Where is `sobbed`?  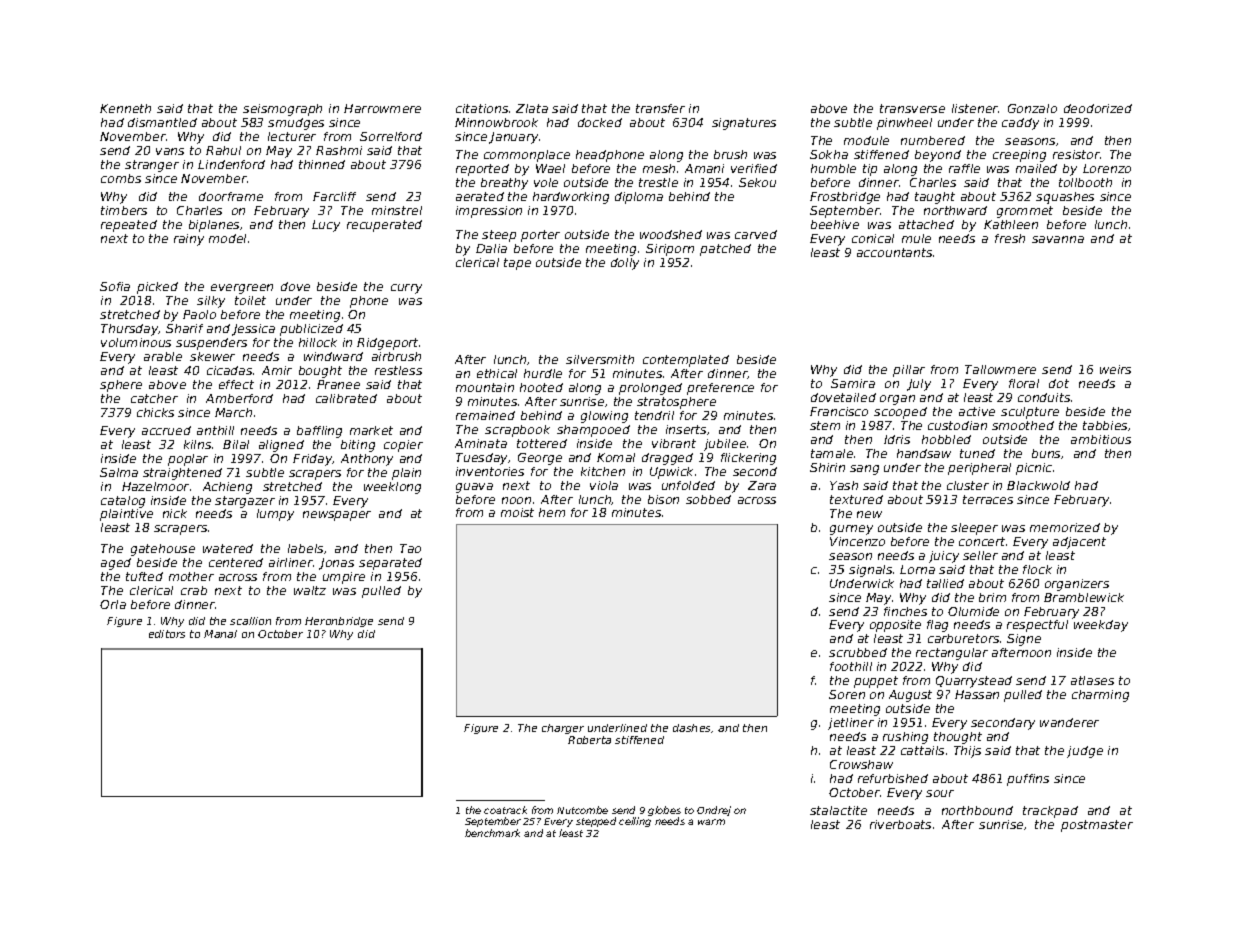
sobbed is located at coordinates (708, 499).
